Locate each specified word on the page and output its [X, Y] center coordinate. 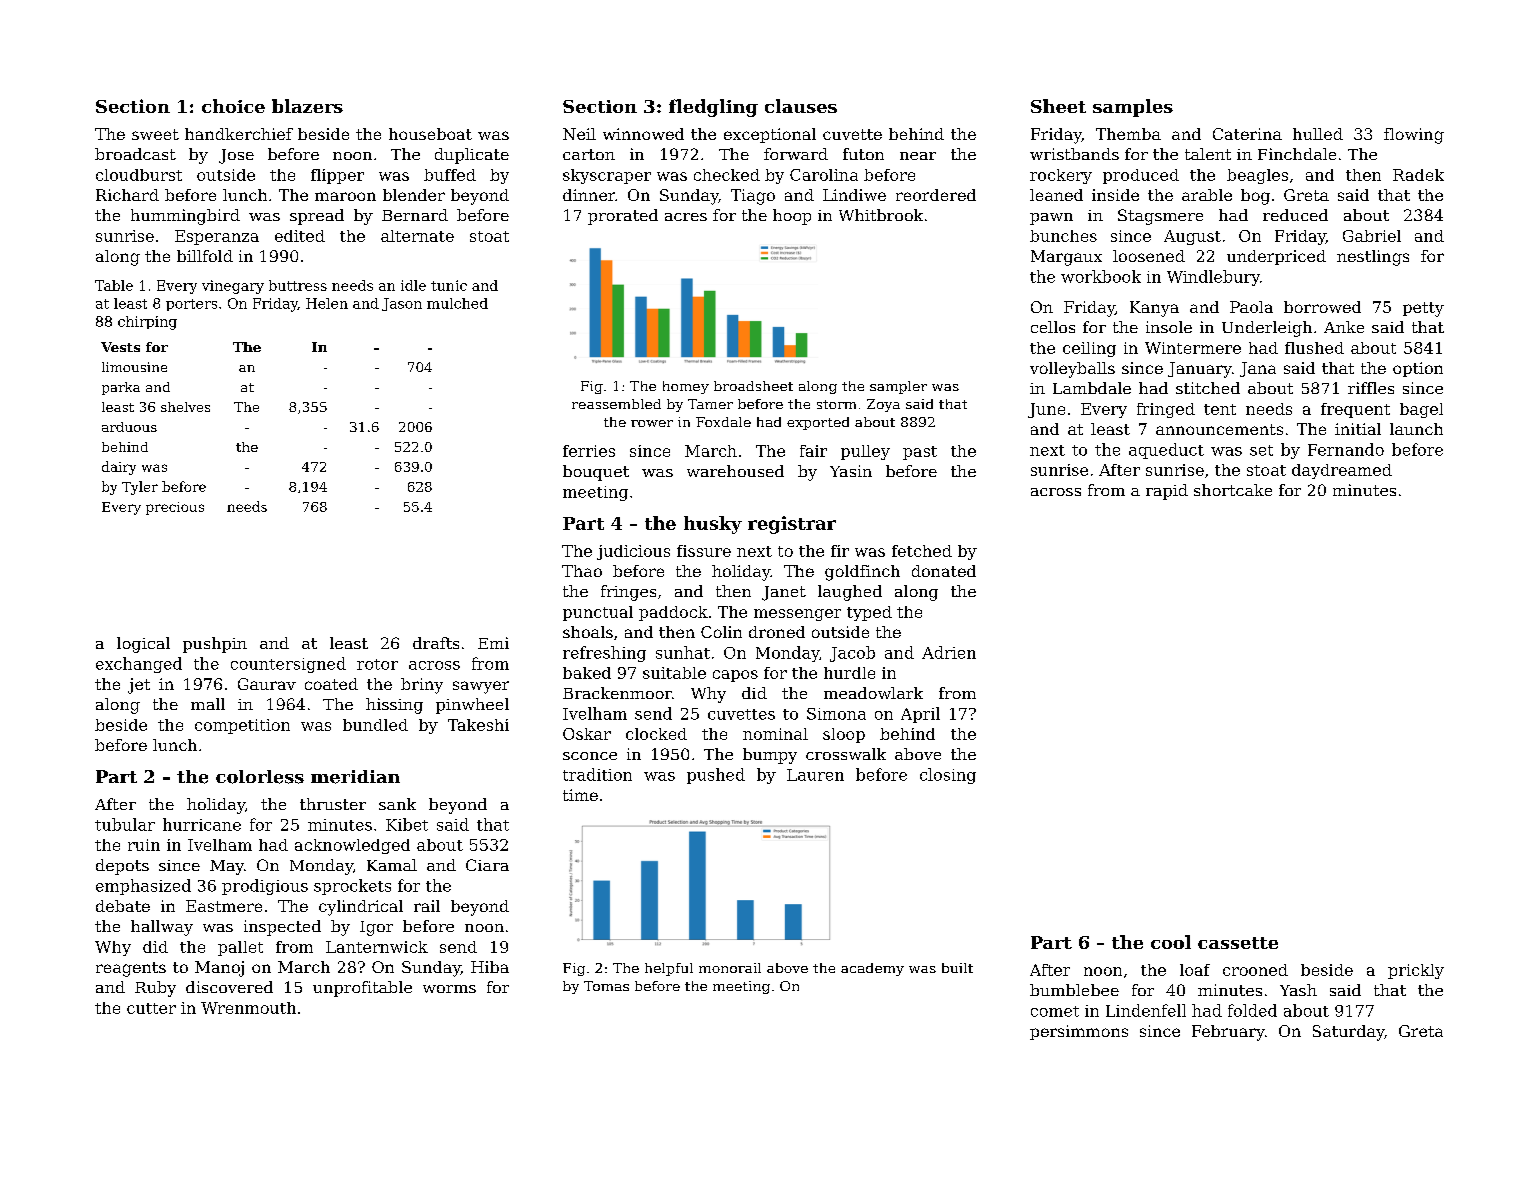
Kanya [1154, 309]
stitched [1208, 388]
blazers [307, 106]
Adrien [949, 652]
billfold [205, 256]
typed [869, 613]
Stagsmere [1160, 217]
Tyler [140, 488]
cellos [1053, 327]
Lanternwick [377, 947]
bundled [375, 725]
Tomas [606, 986]
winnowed [643, 134]
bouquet [596, 473]
